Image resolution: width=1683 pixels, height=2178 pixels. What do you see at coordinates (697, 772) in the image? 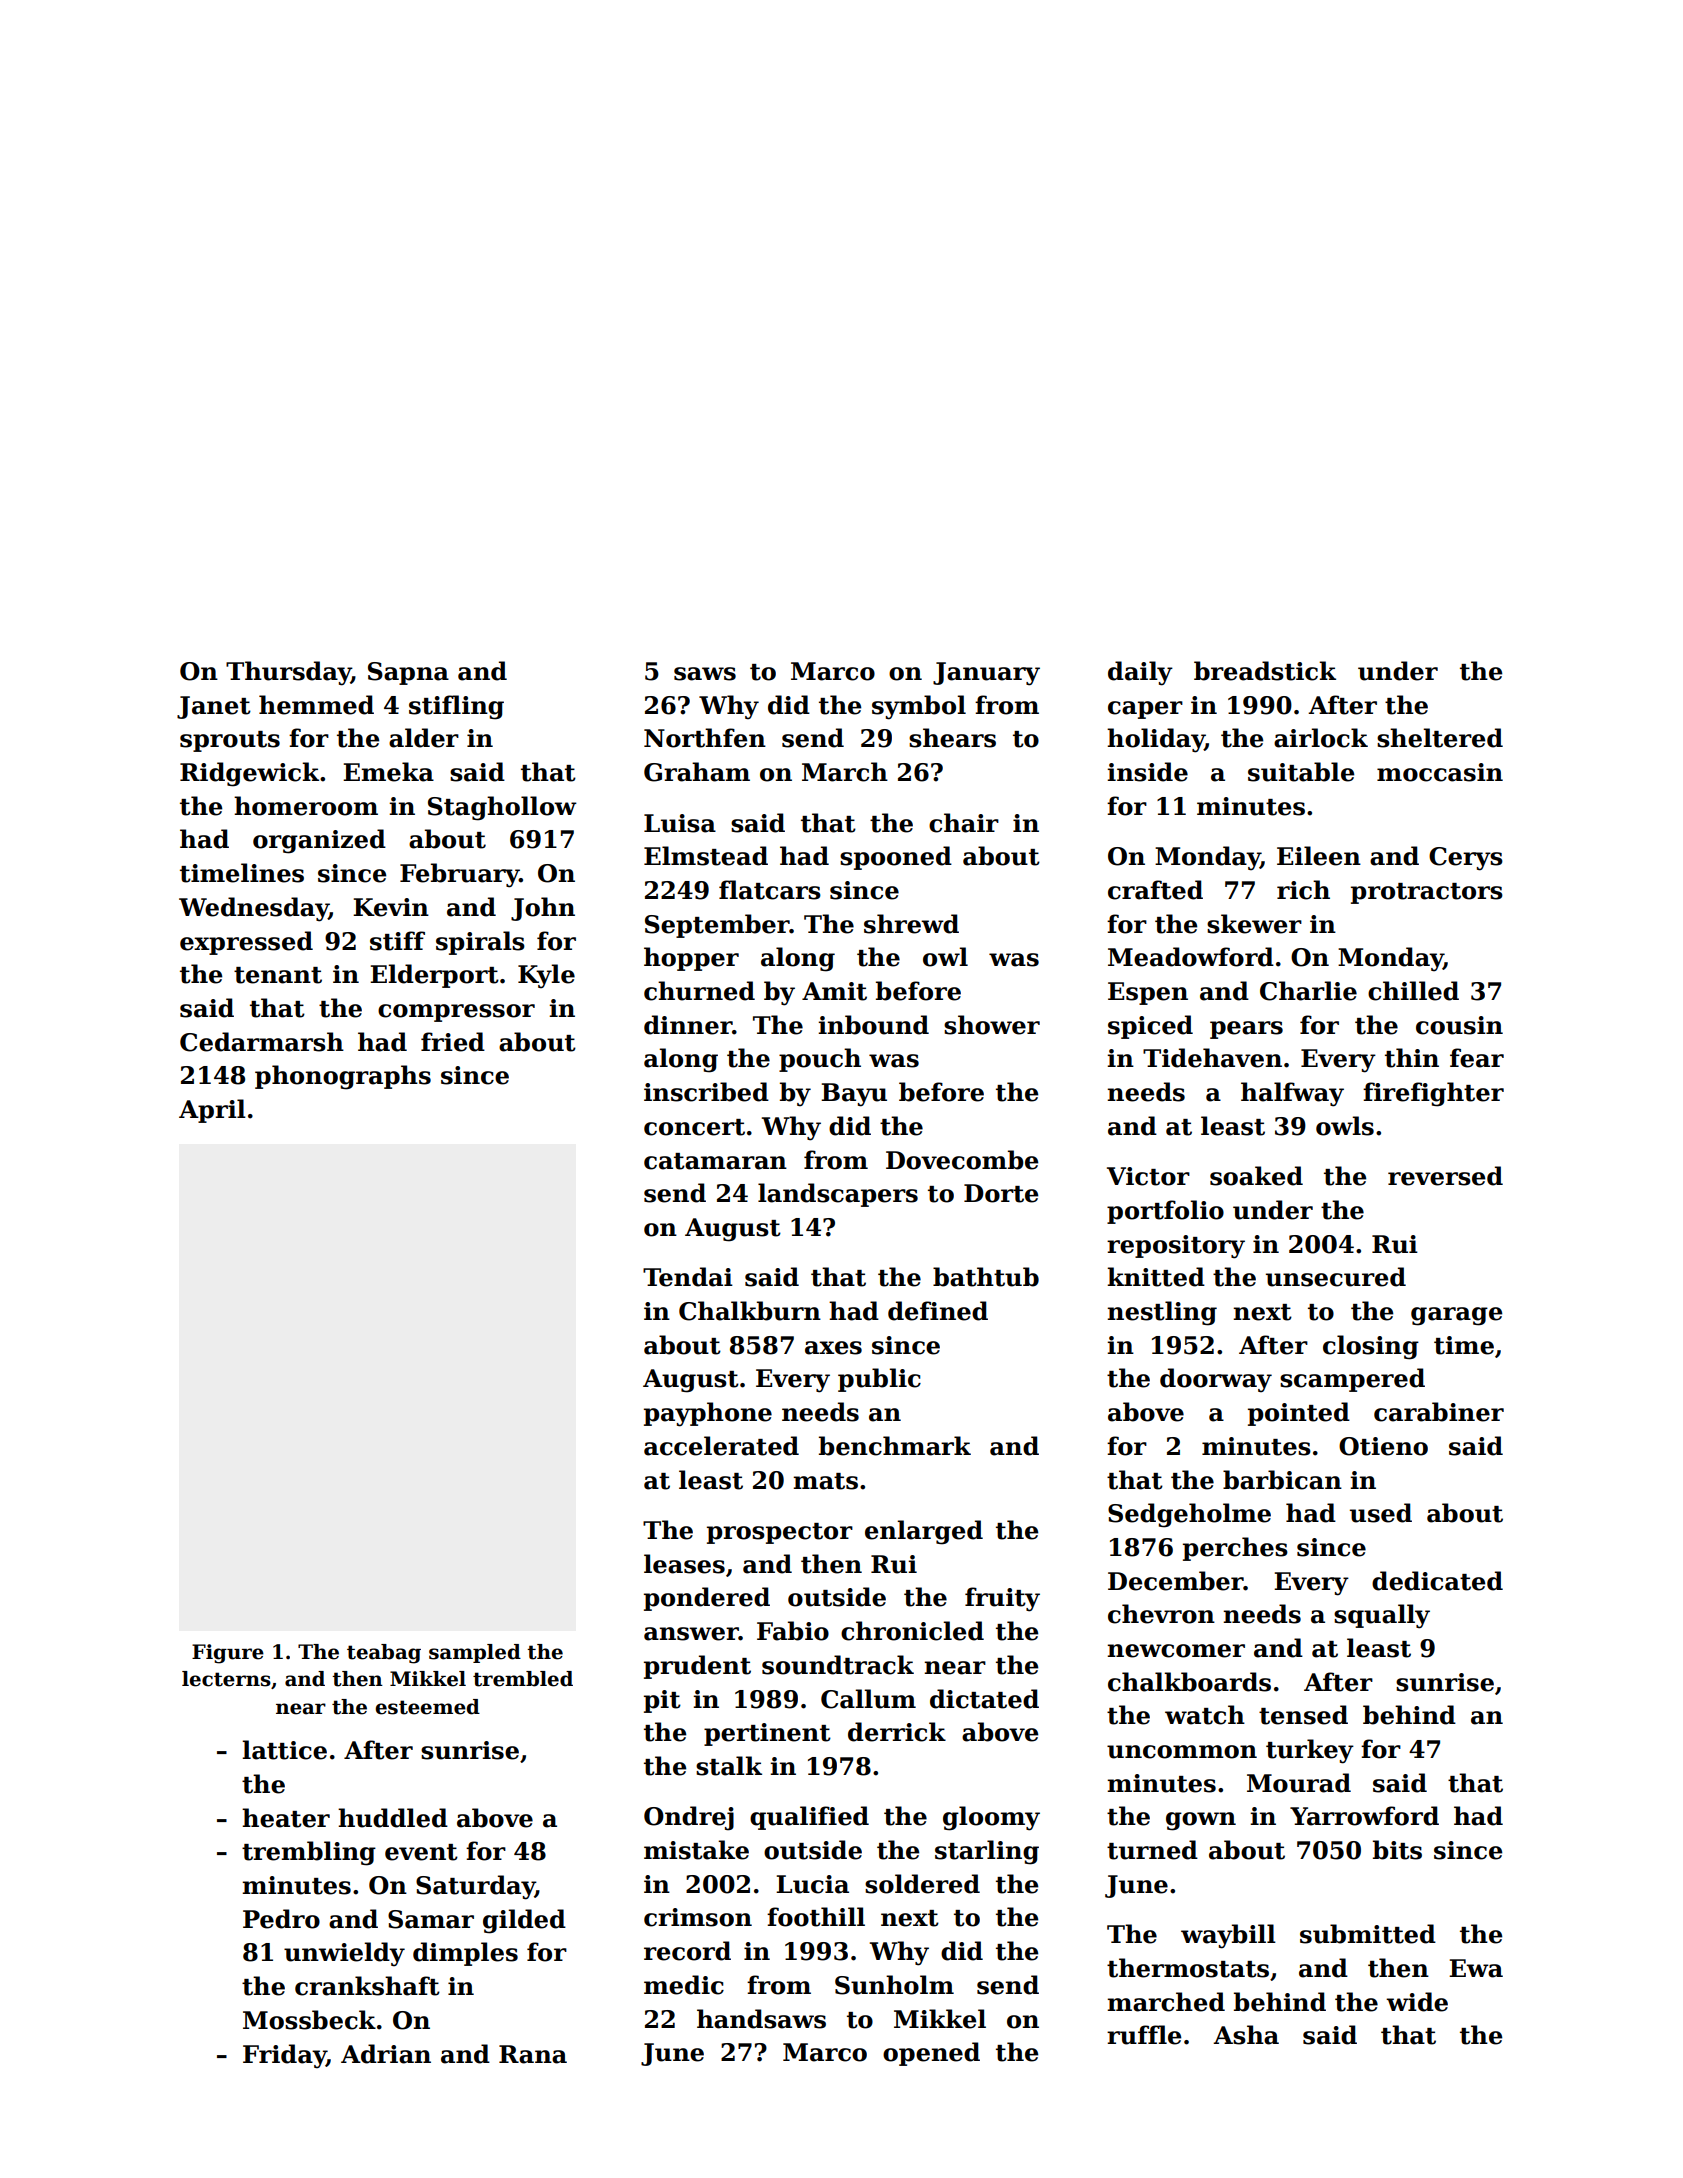
I see `Graham` at bounding box center [697, 772].
